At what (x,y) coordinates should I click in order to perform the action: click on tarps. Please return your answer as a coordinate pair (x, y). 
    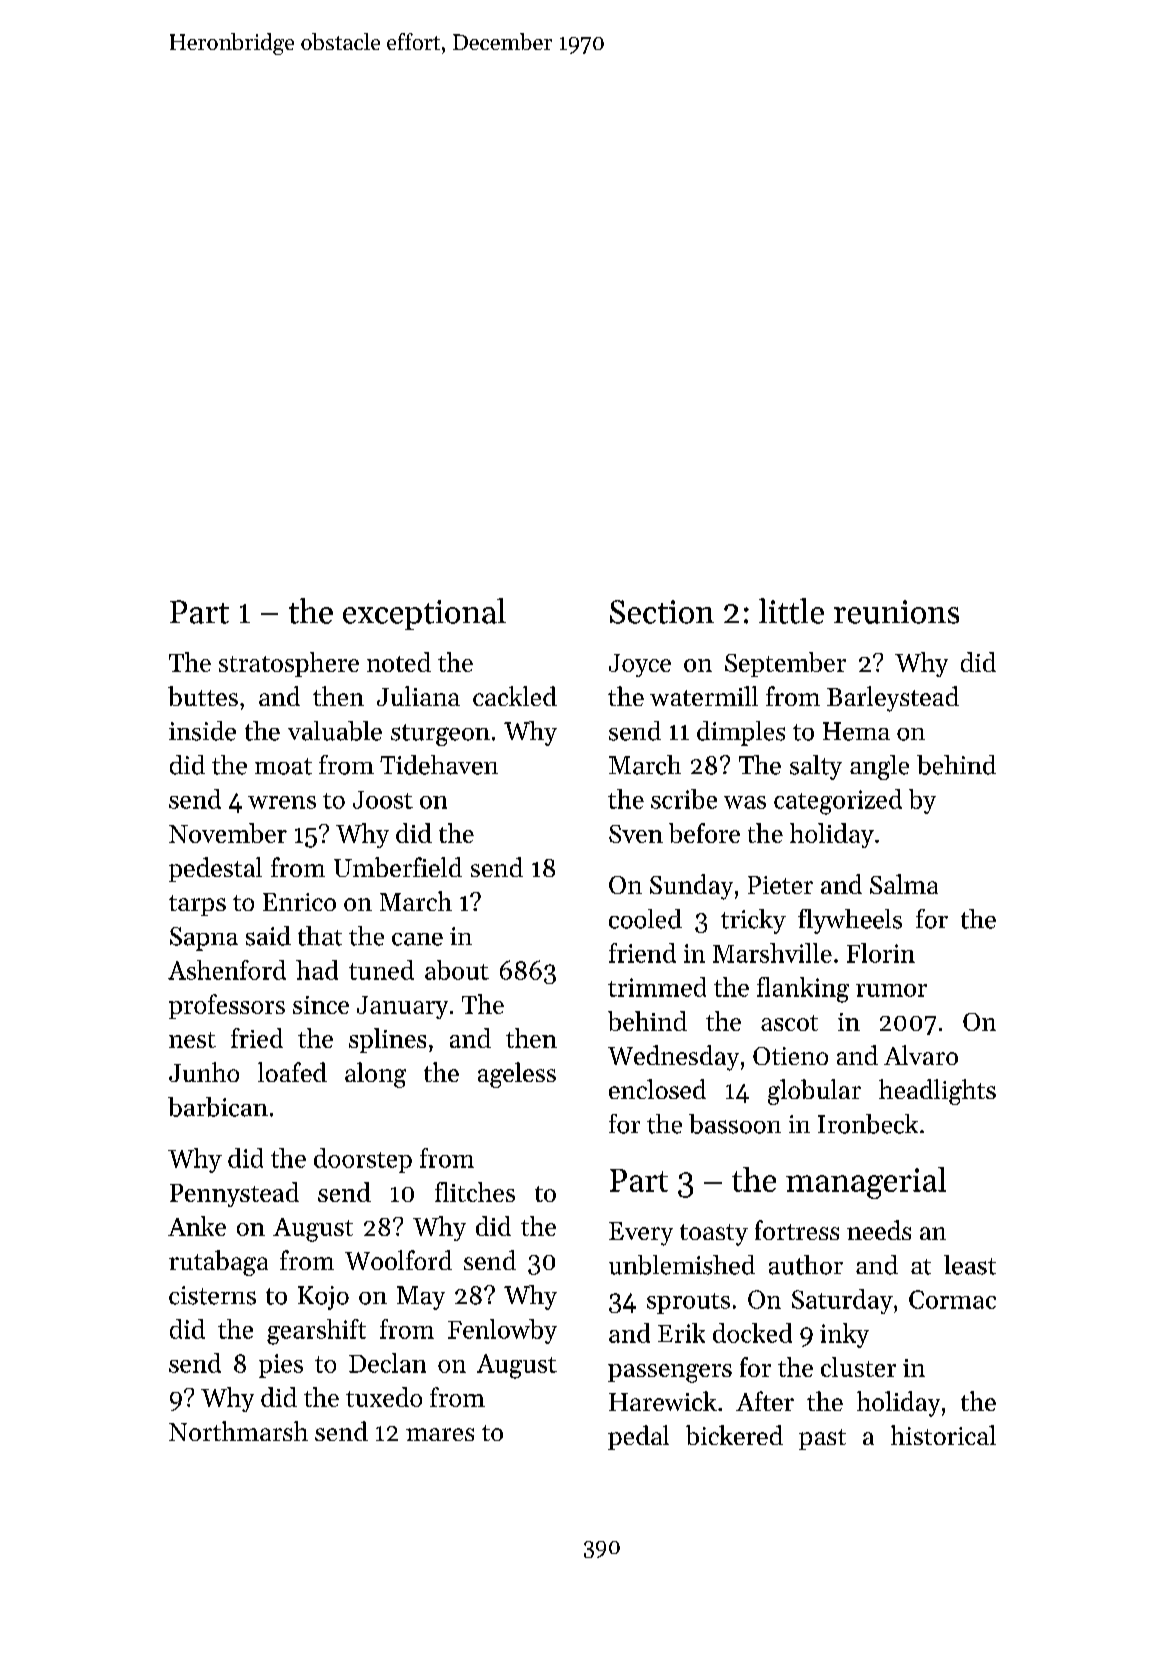
    Looking at the image, I should click on (197, 905).
